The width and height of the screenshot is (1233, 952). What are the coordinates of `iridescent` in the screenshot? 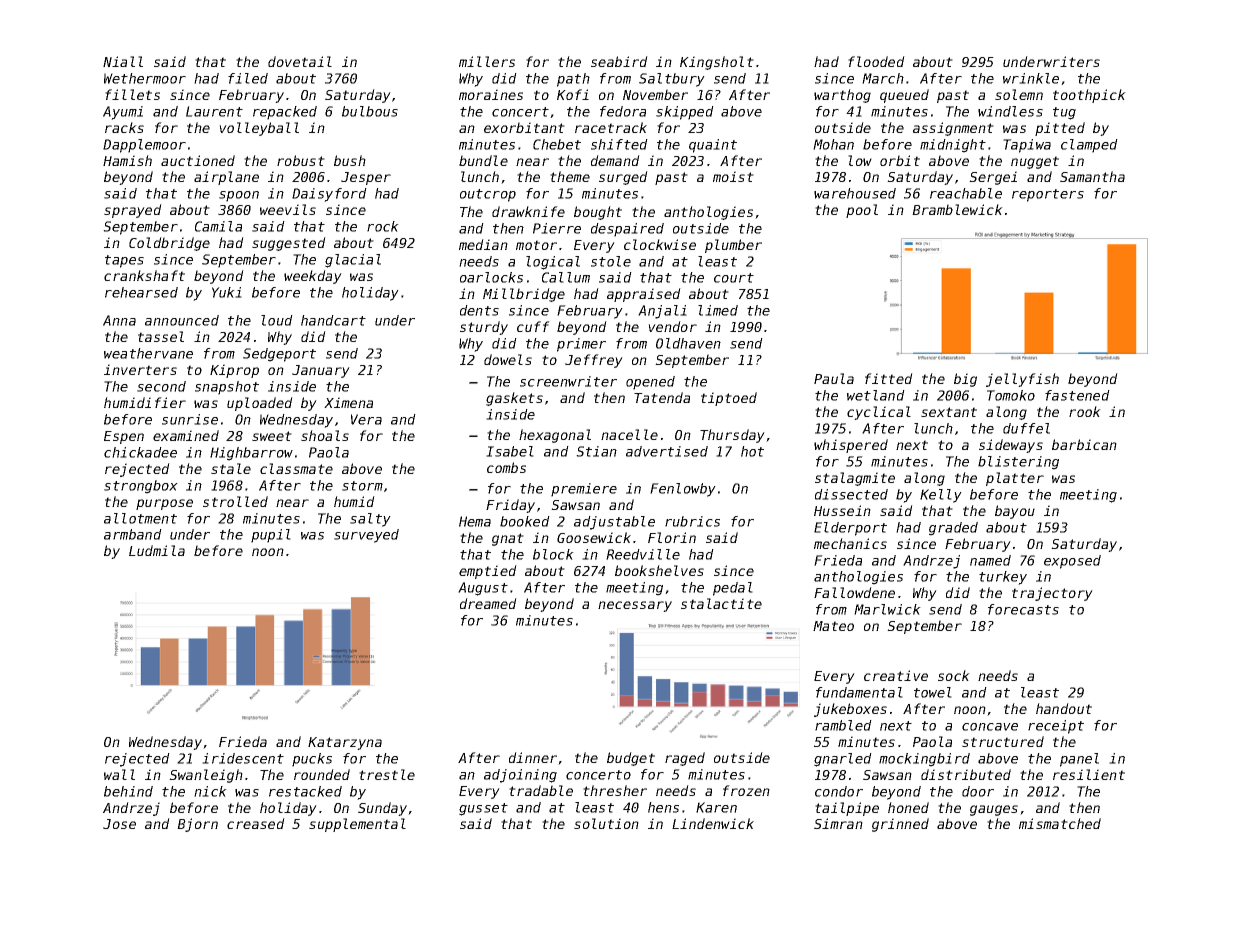 It's located at (243, 758).
